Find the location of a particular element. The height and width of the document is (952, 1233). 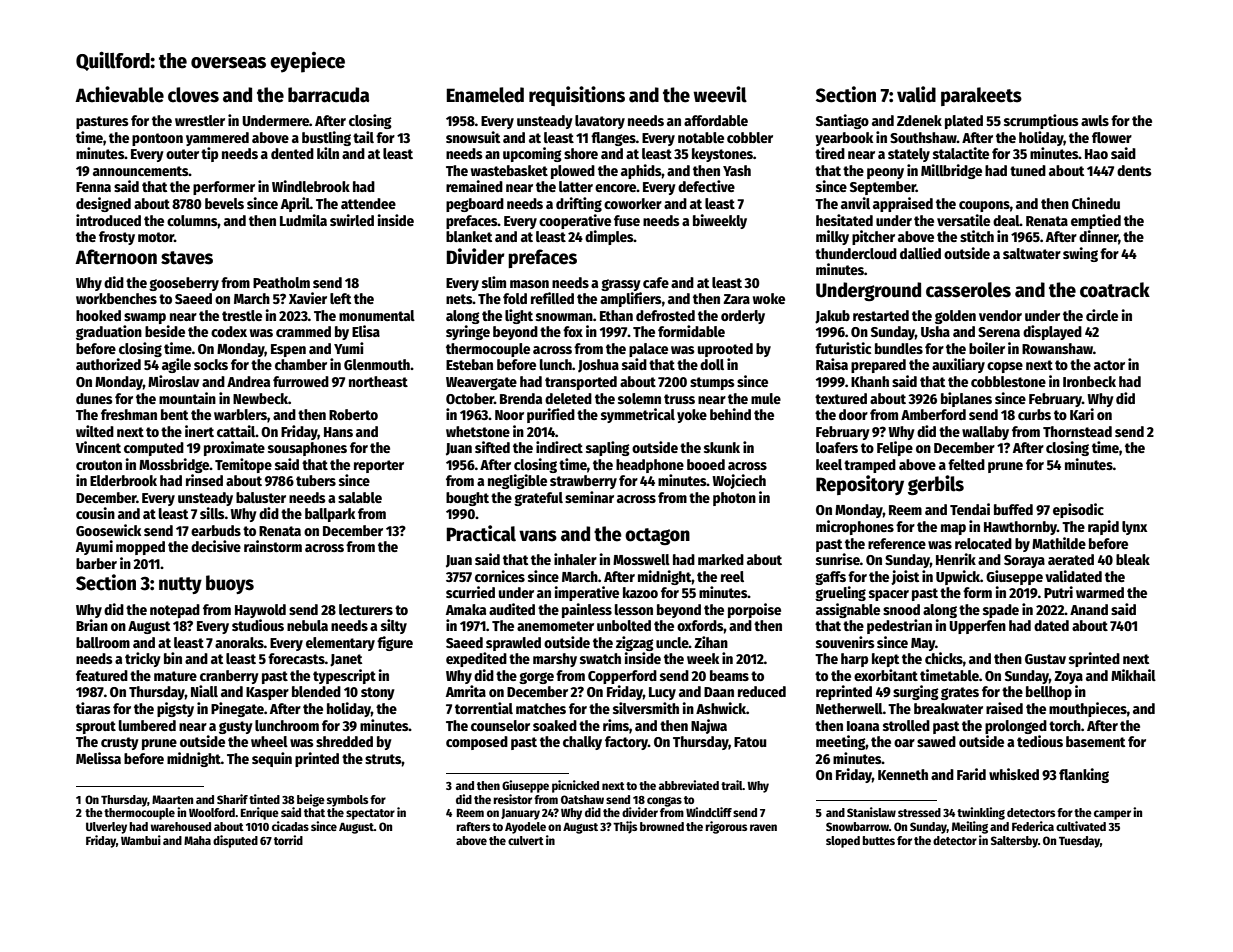

Weavergate is located at coordinates (481, 383).
